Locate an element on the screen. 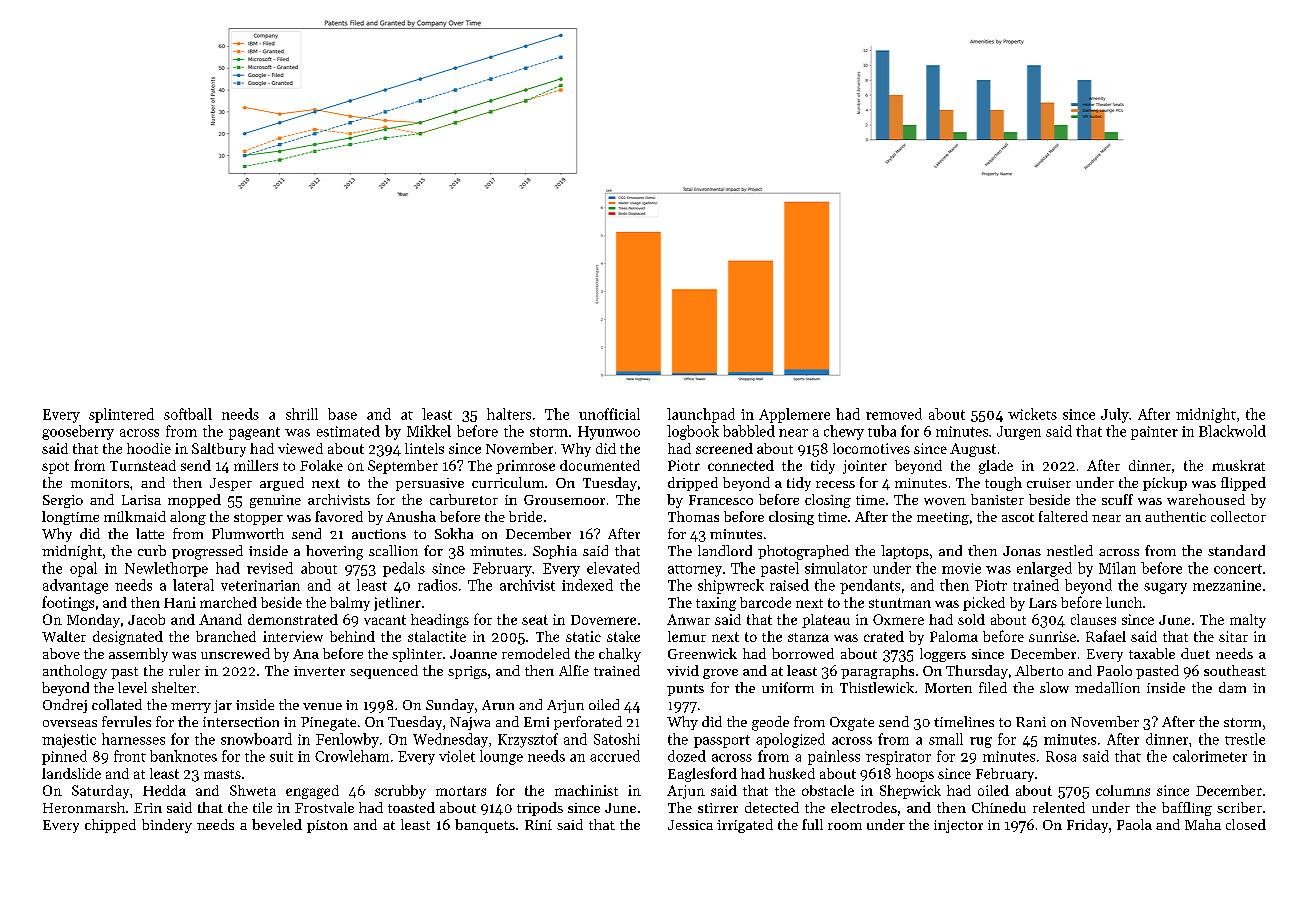 The width and height of the screenshot is (1308, 924). movie is located at coordinates (961, 568).
